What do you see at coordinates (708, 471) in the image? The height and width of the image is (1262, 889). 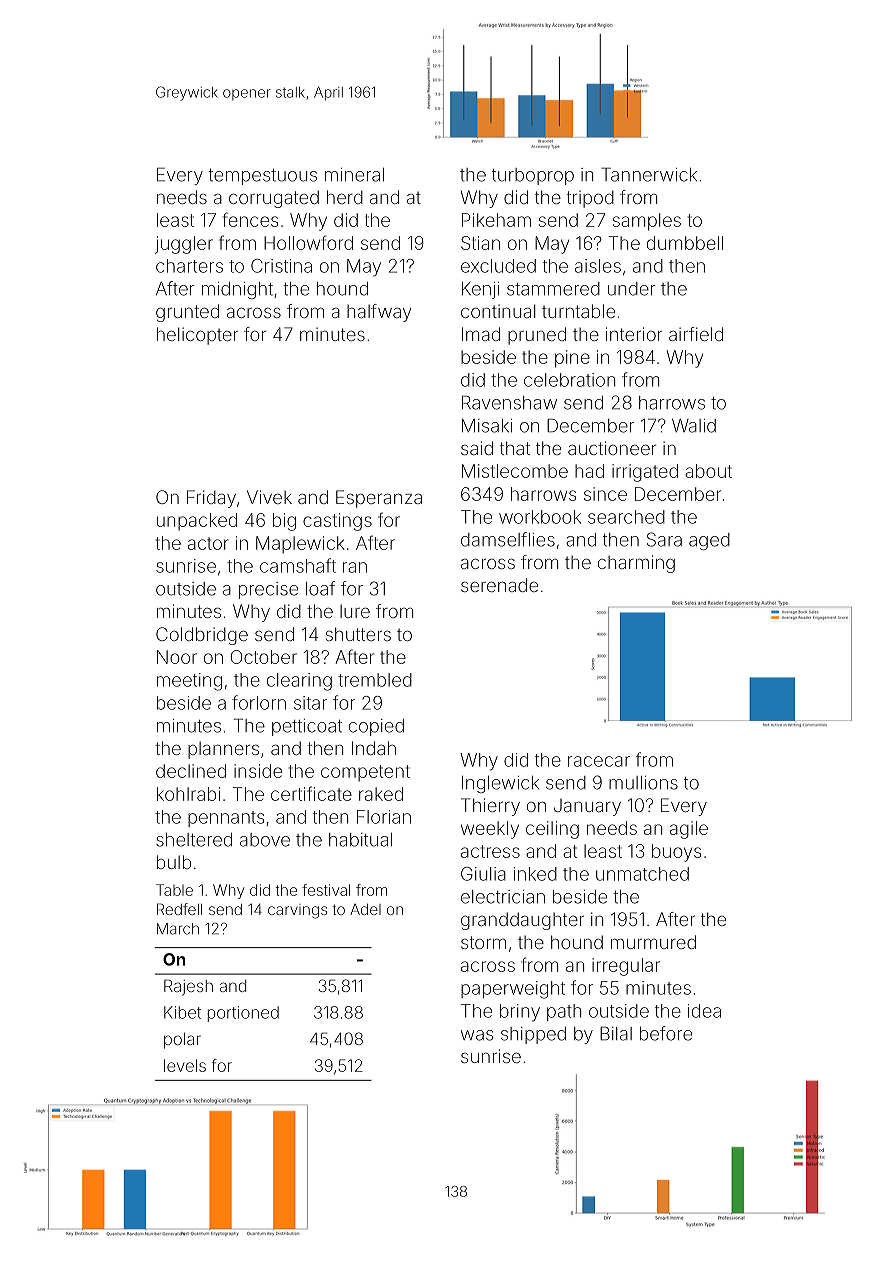 I see `about` at bounding box center [708, 471].
